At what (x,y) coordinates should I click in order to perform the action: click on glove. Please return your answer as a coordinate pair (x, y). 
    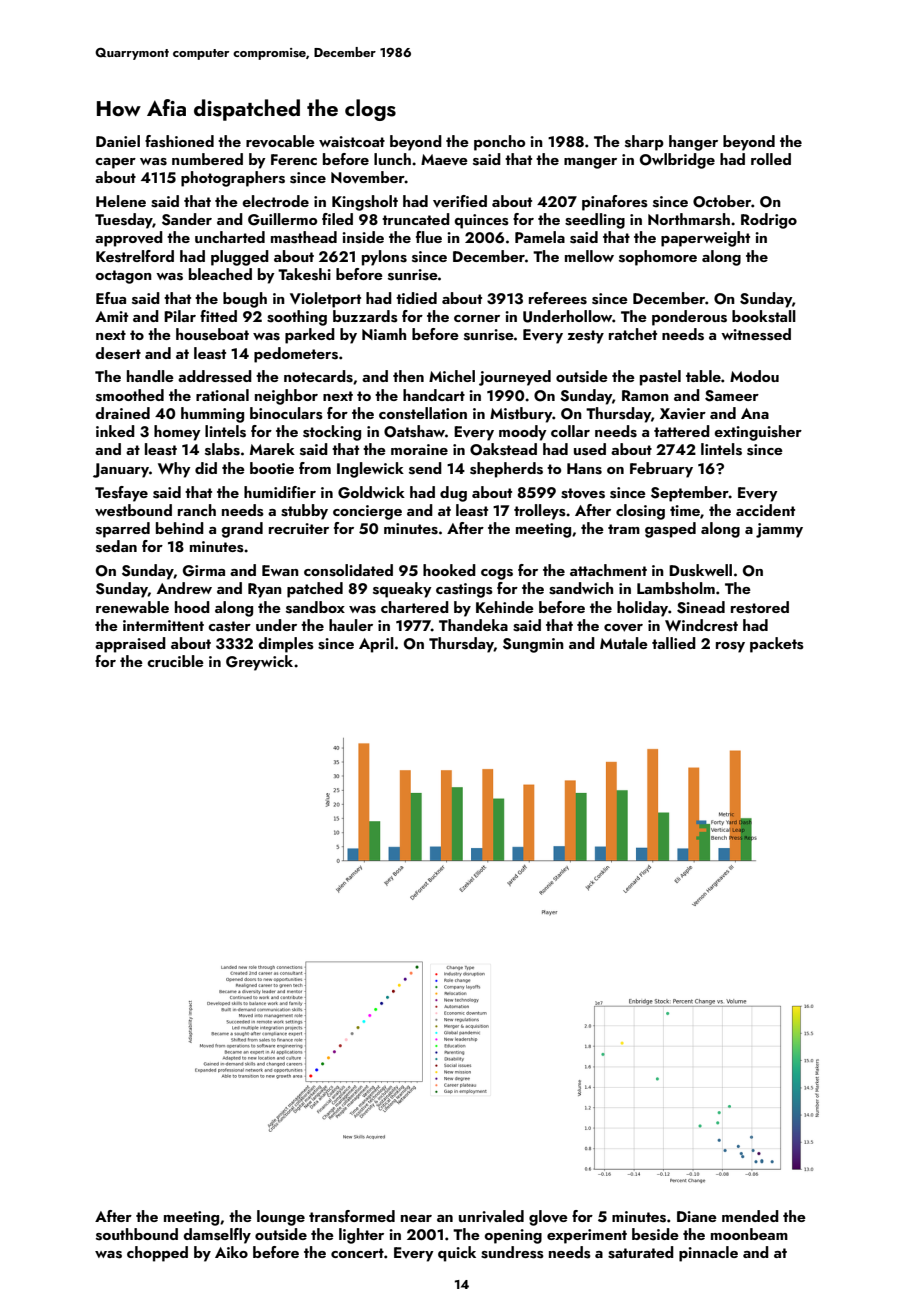
    Looking at the image, I should click on (548, 1218).
